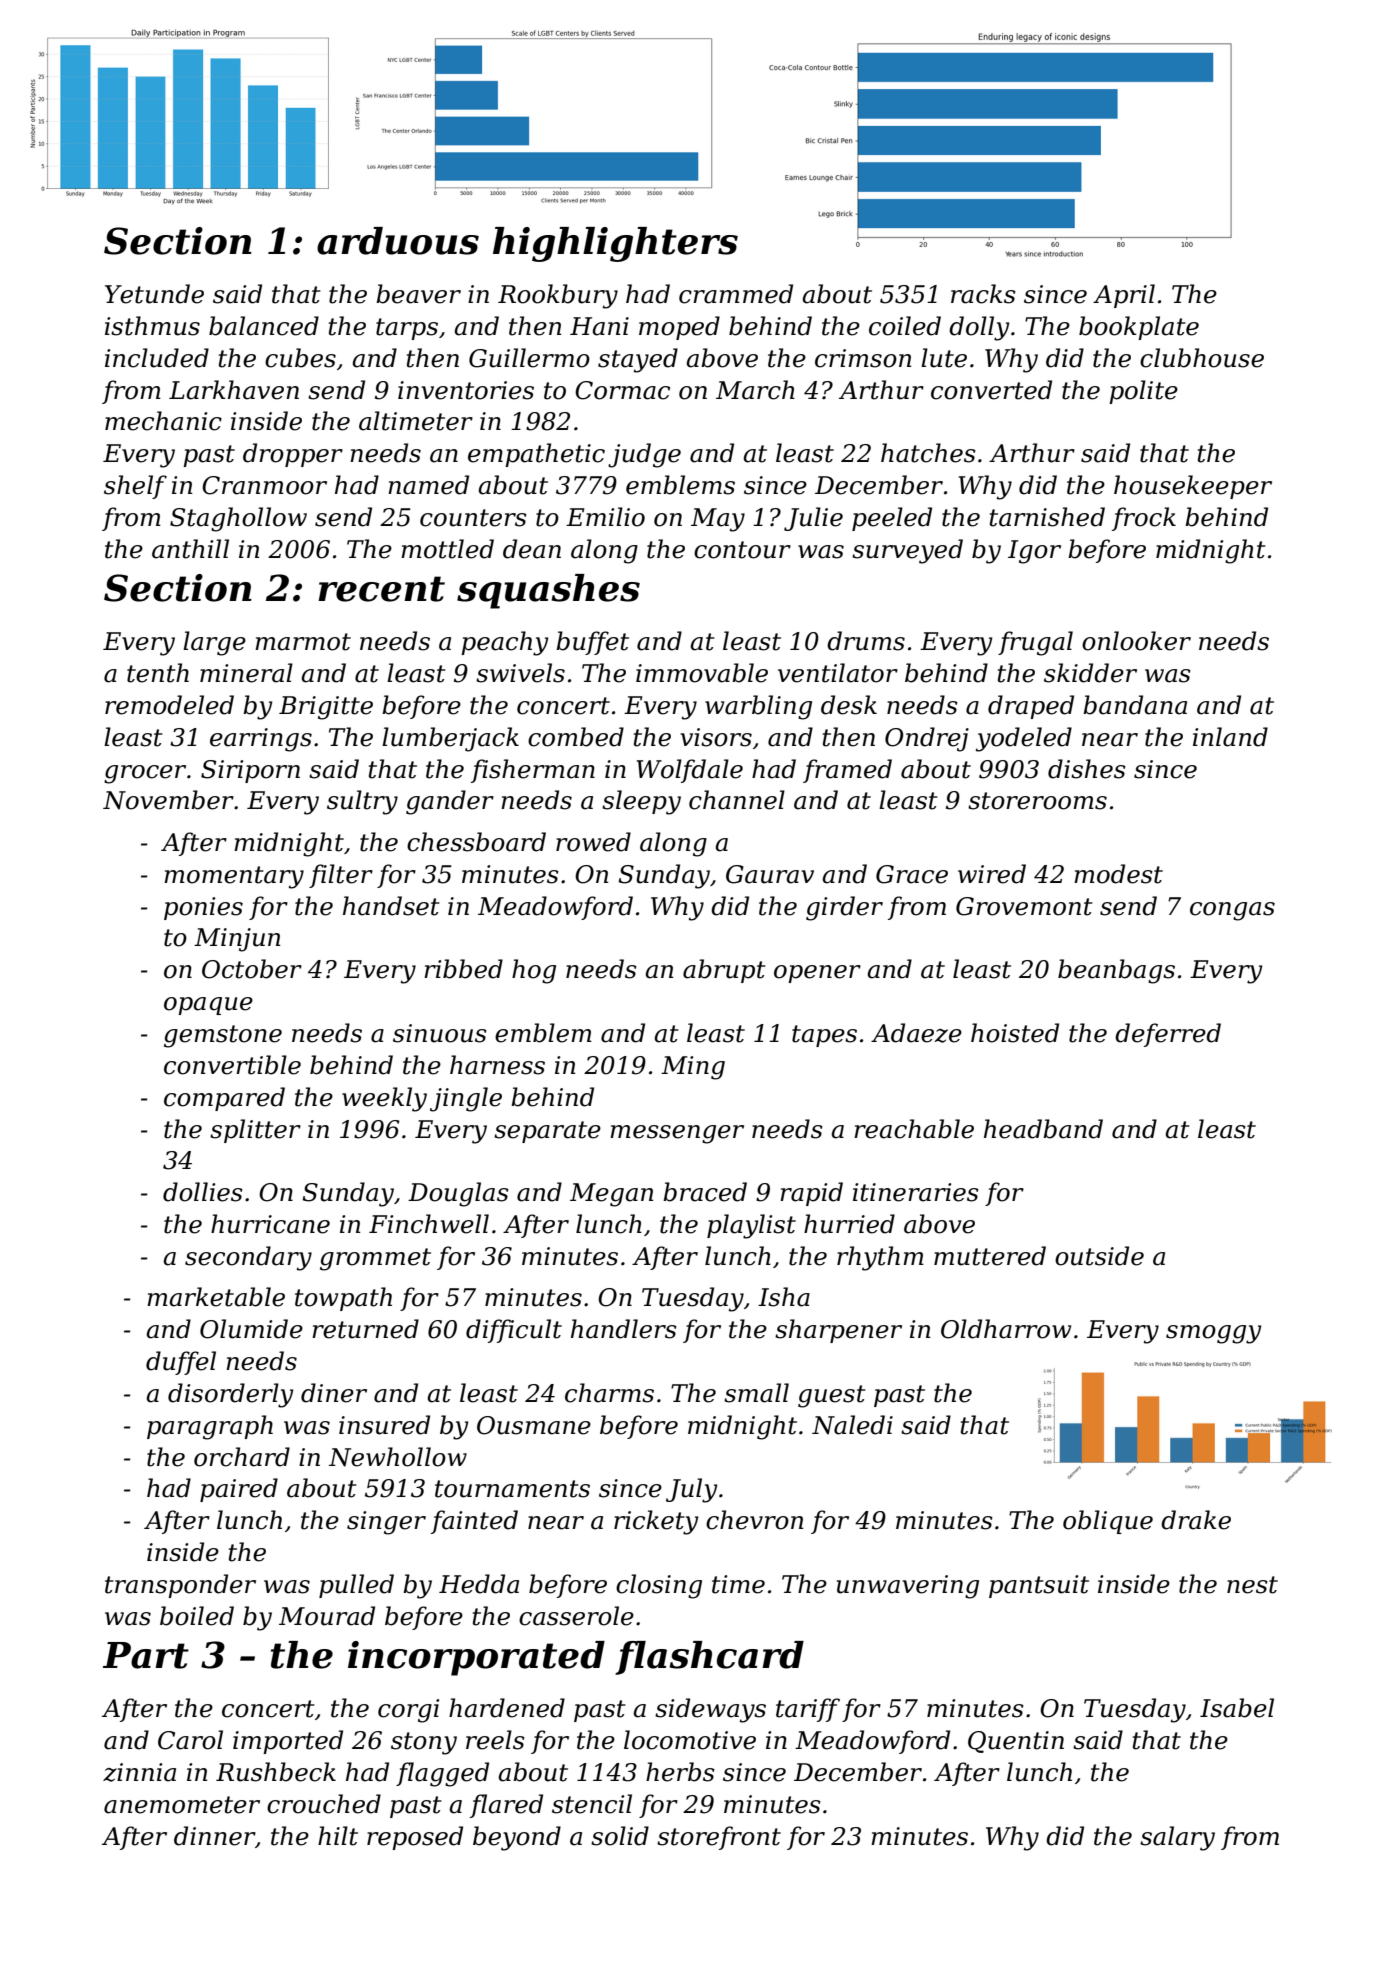  What do you see at coordinates (1015, 1033) in the image?
I see `hoisted` at bounding box center [1015, 1033].
